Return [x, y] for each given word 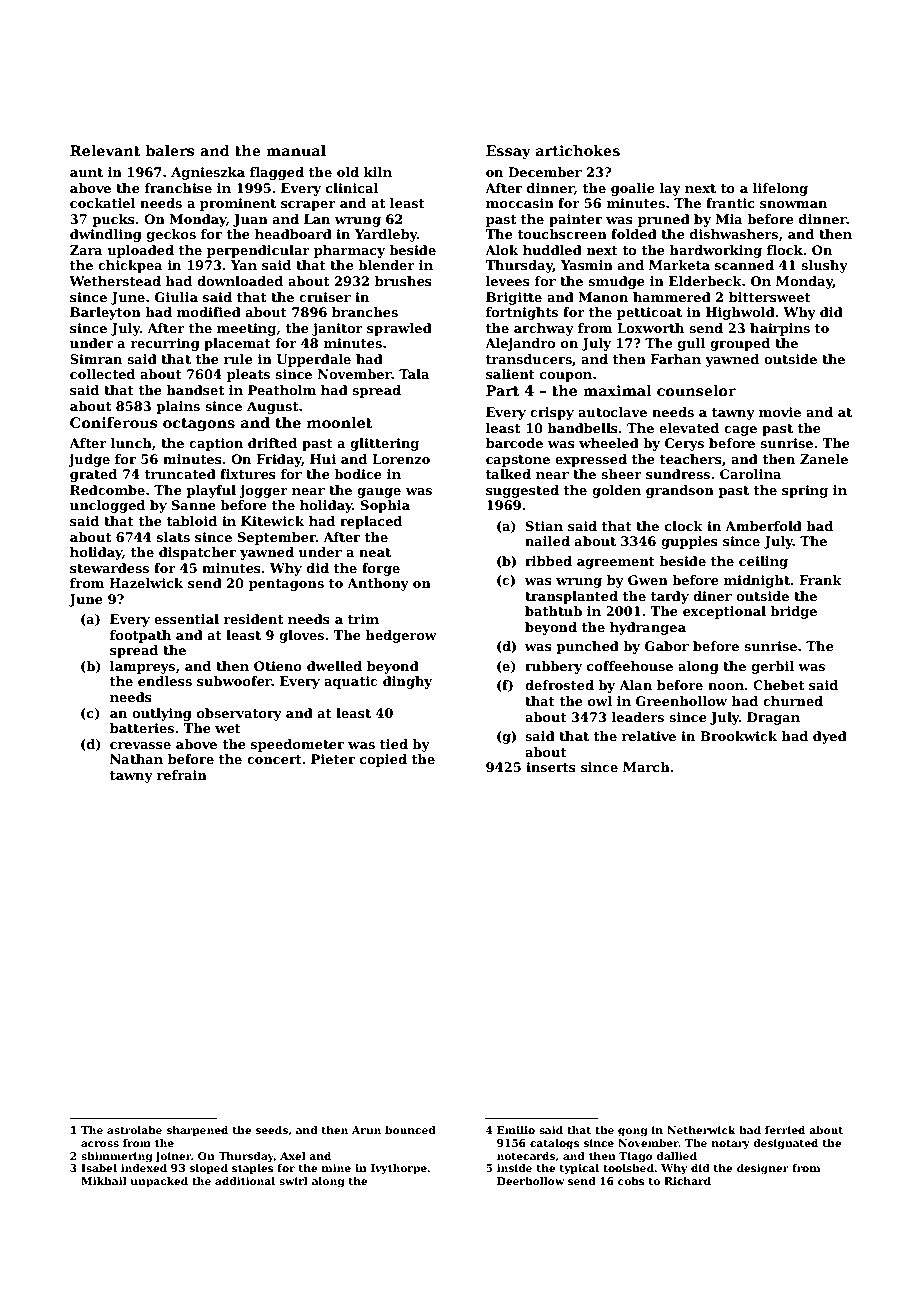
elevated [689, 428]
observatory [239, 714]
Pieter [333, 759]
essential [186, 619]
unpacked [159, 1182]
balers [169, 150]
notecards [526, 1156]
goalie [633, 189]
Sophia [385, 506]
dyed [830, 737]
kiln [378, 172]
